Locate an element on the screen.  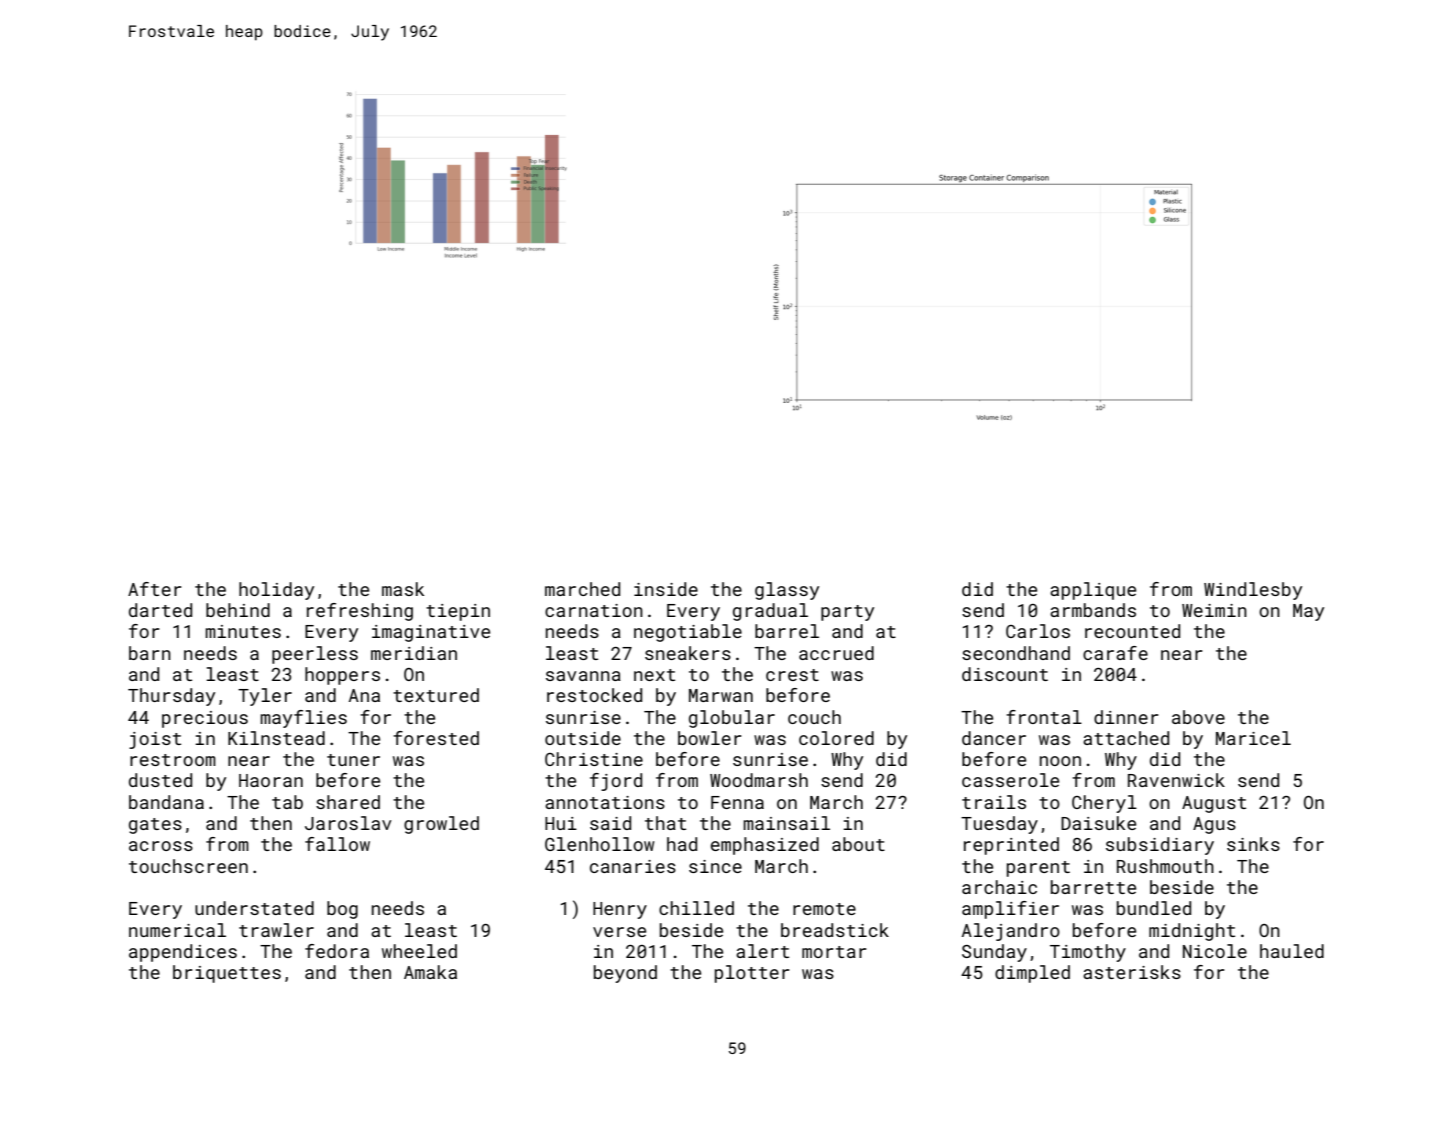
alert is located at coordinates (762, 951).
